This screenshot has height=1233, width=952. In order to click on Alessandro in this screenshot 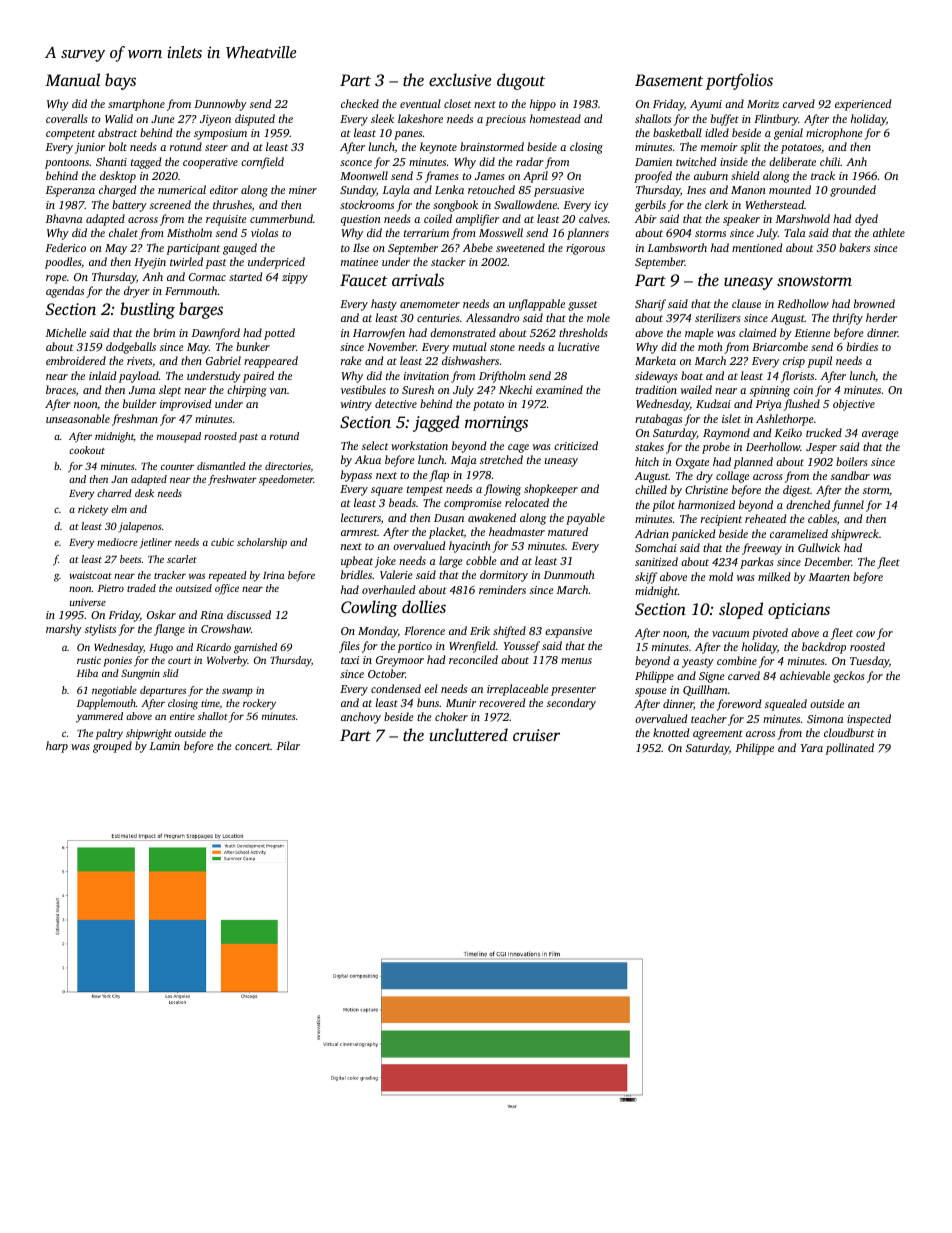, I will do `click(493, 317)`.
